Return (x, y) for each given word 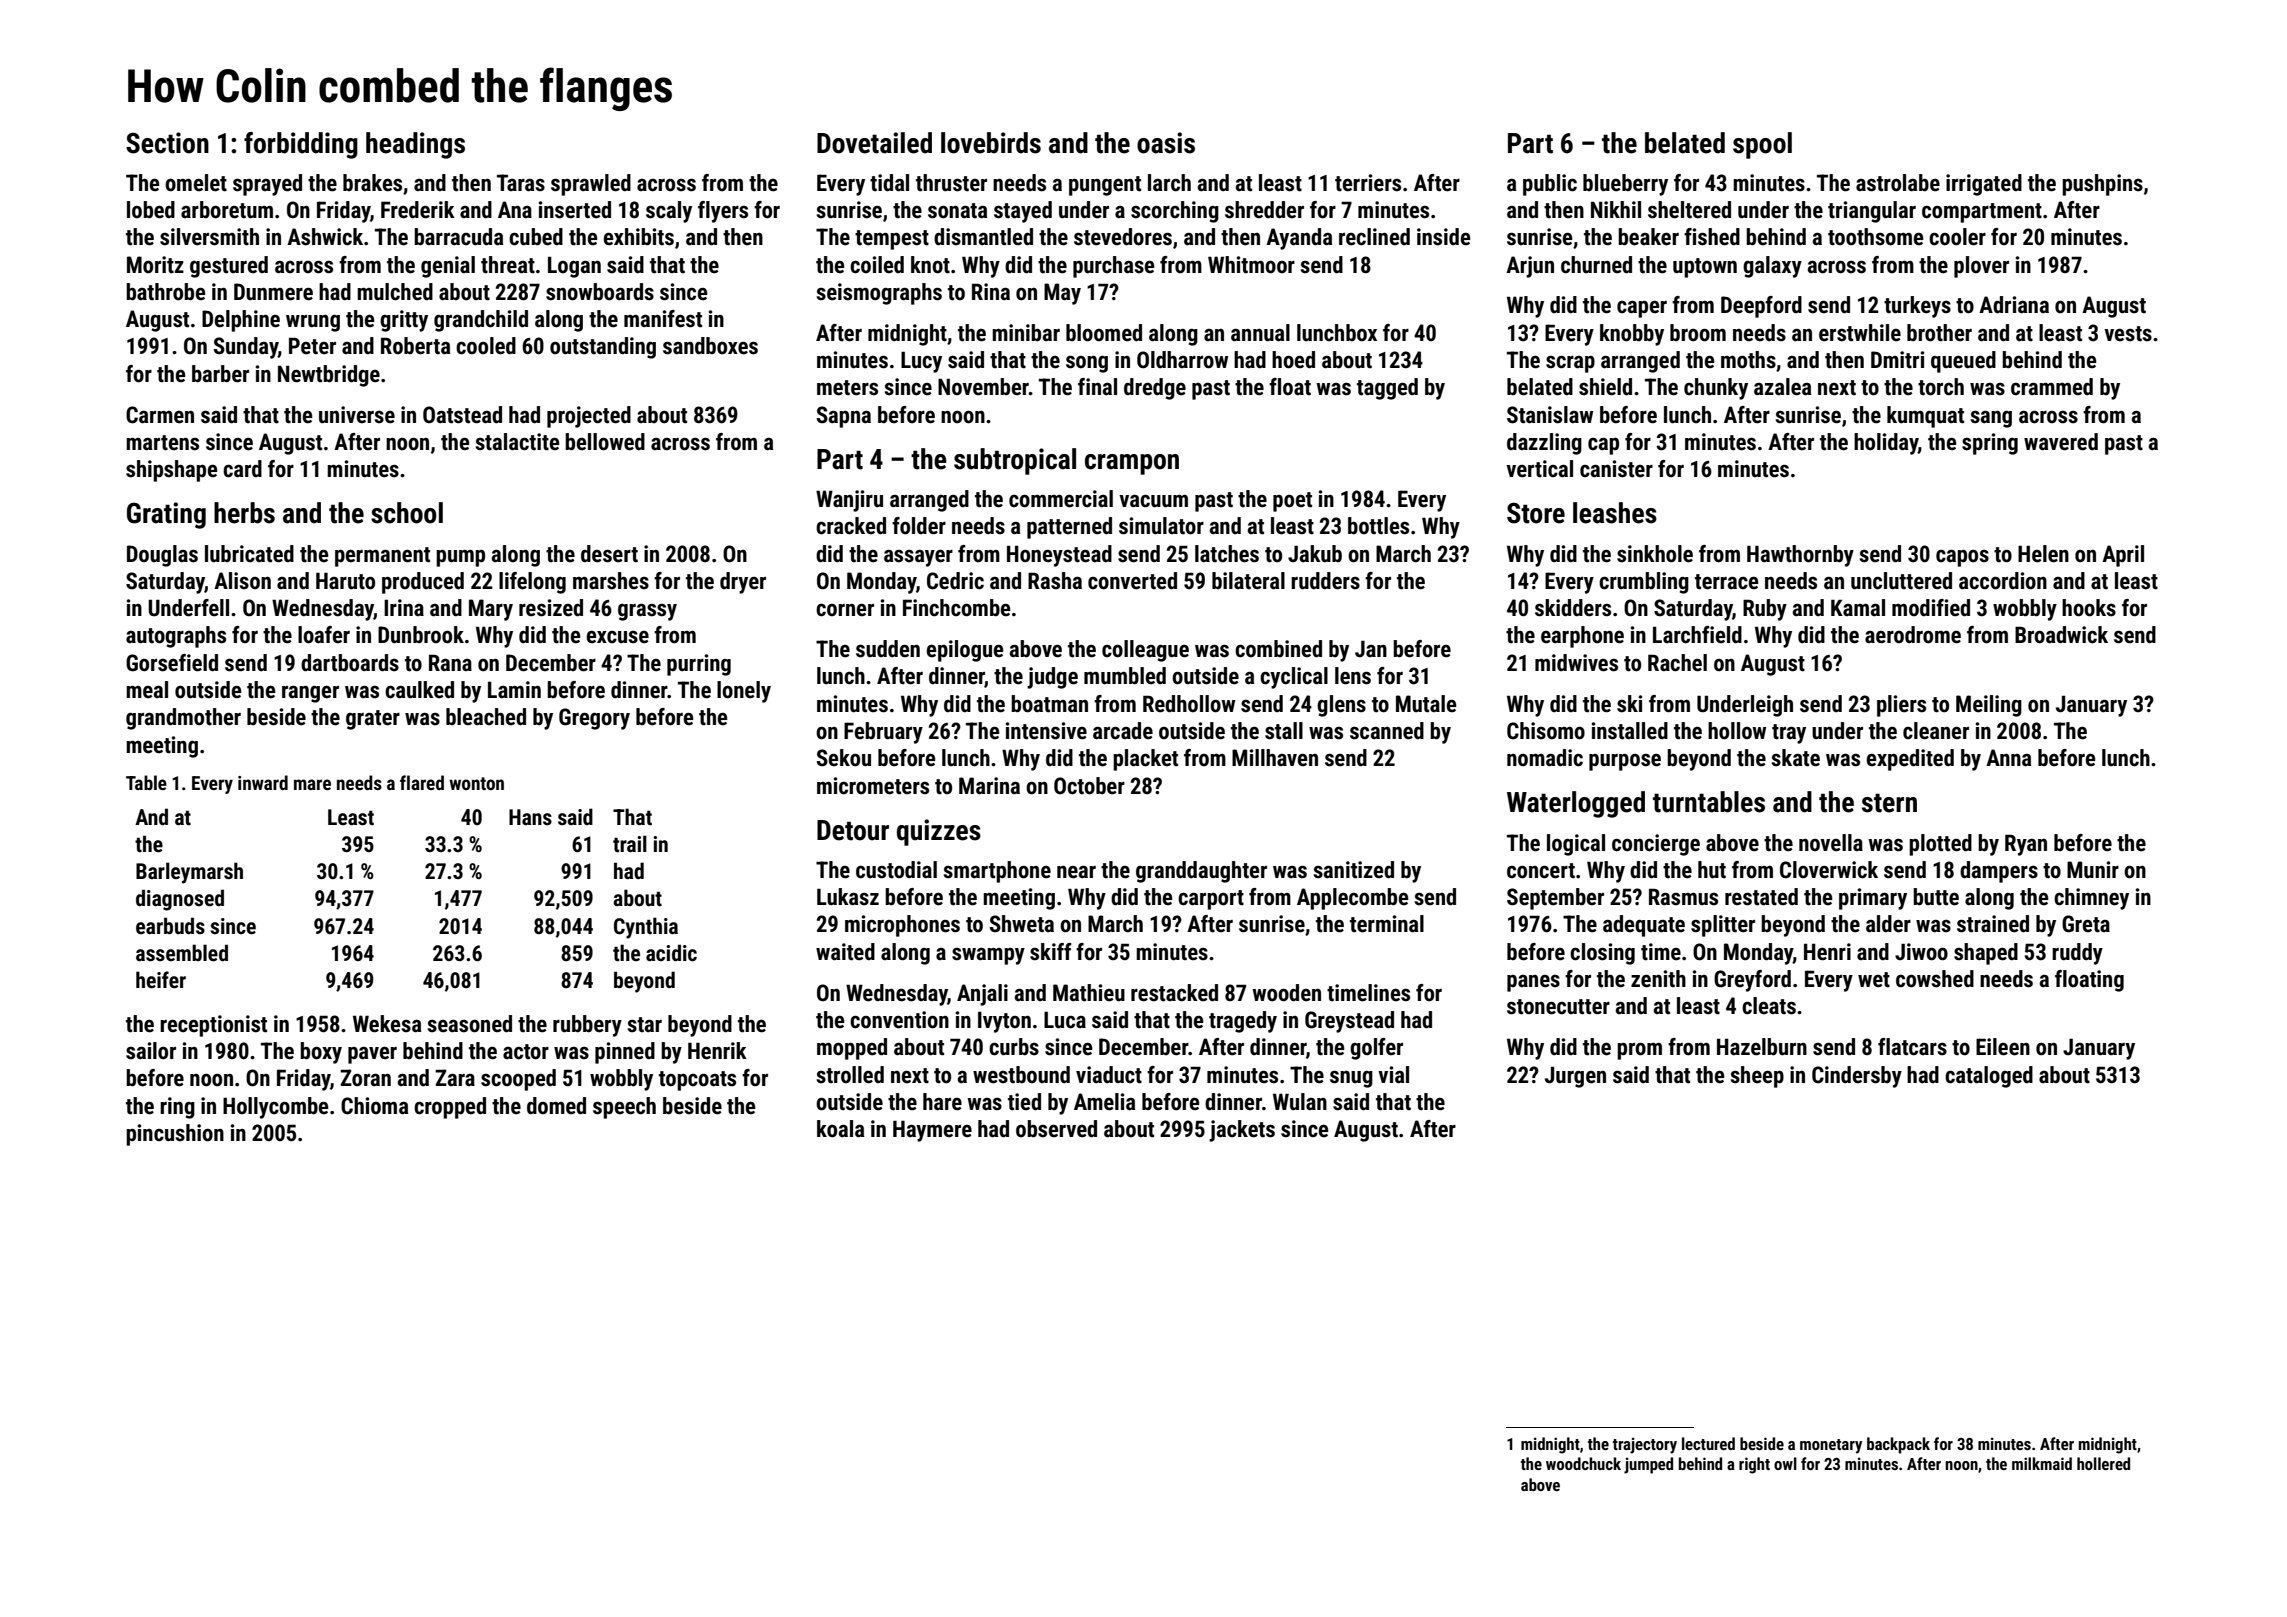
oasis (1166, 143)
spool (1762, 145)
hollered (2103, 1463)
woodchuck (1583, 1463)
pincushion (175, 1135)
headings (415, 145)
